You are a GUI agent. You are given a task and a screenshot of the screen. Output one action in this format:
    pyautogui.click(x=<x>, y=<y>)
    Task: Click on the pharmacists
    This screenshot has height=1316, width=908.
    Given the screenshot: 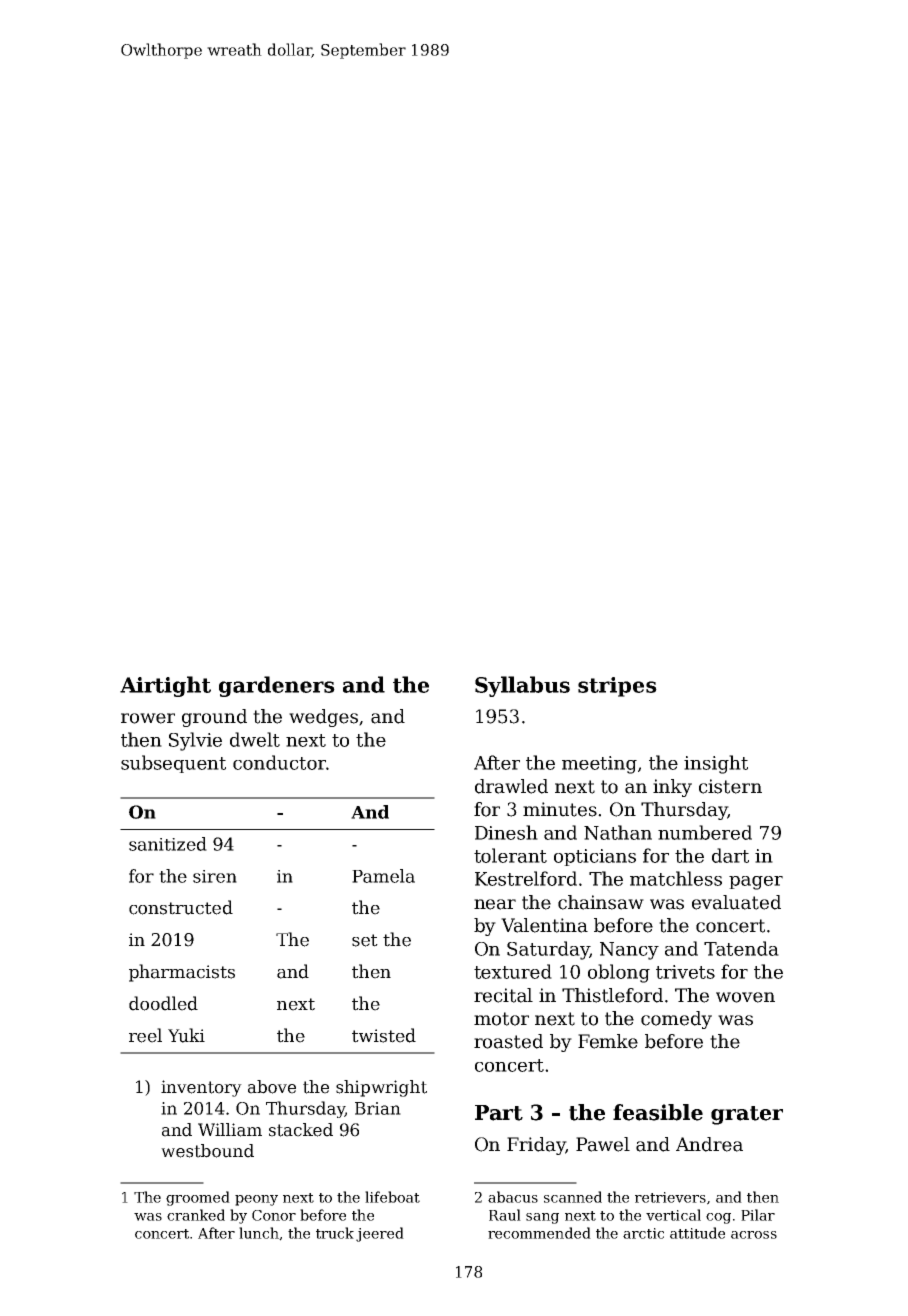 What is the action you would take?
    pyautogui.click(x=182, y=973)
